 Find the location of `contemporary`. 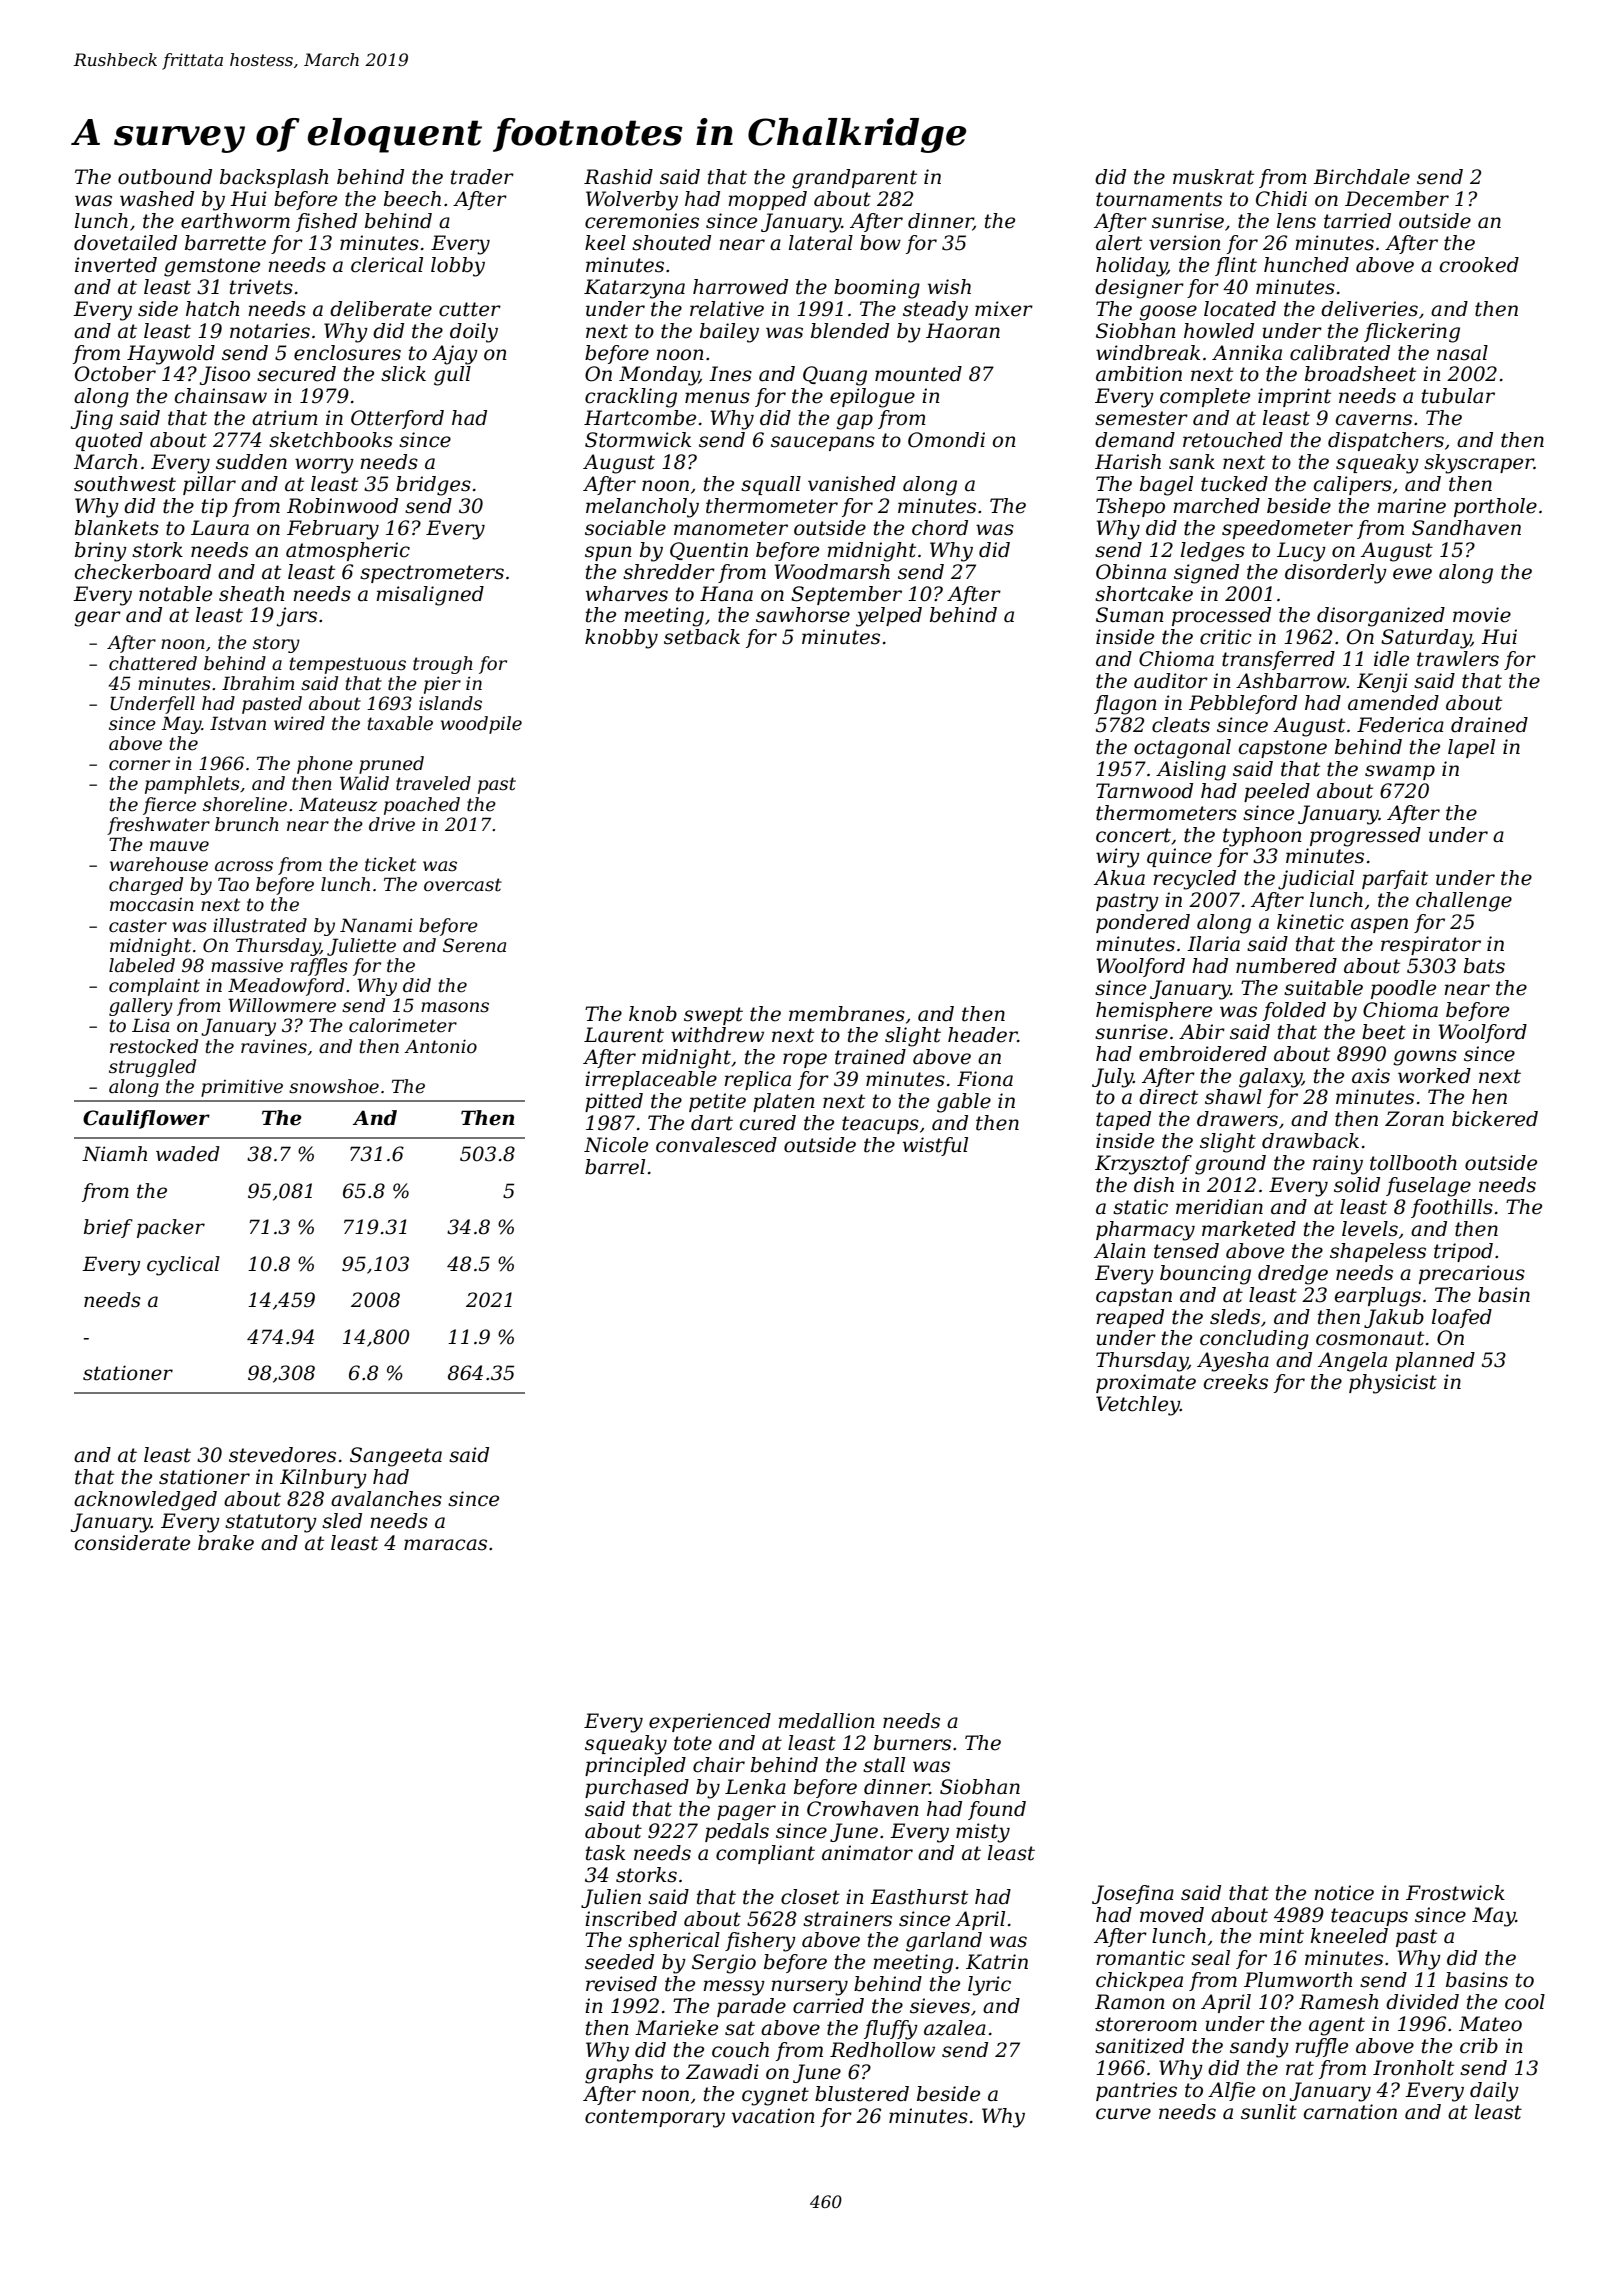

contemporary is located at coordinates (655, 2118).
